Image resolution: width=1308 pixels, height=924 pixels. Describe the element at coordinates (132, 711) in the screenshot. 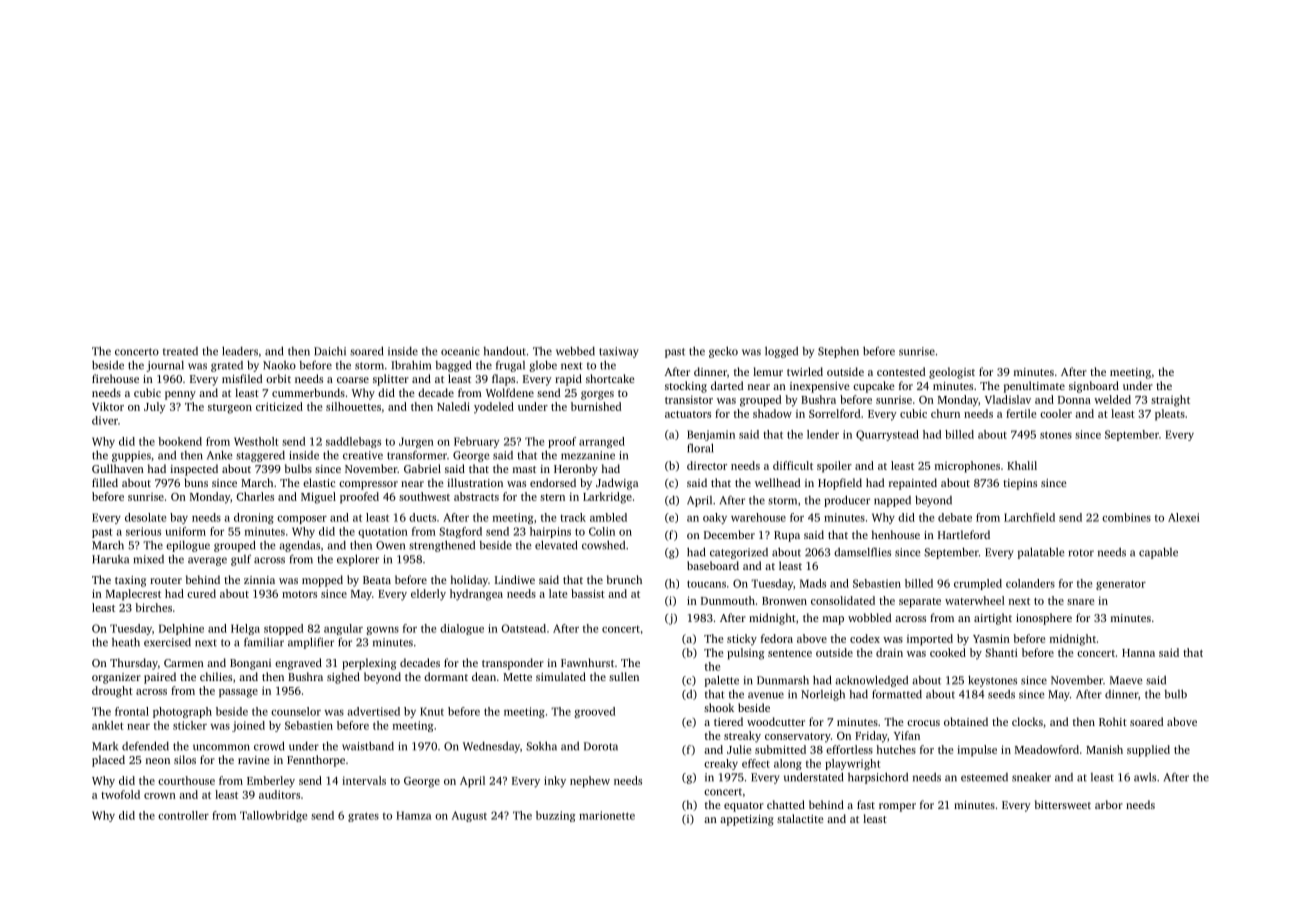

I see `frontal` at that location.
